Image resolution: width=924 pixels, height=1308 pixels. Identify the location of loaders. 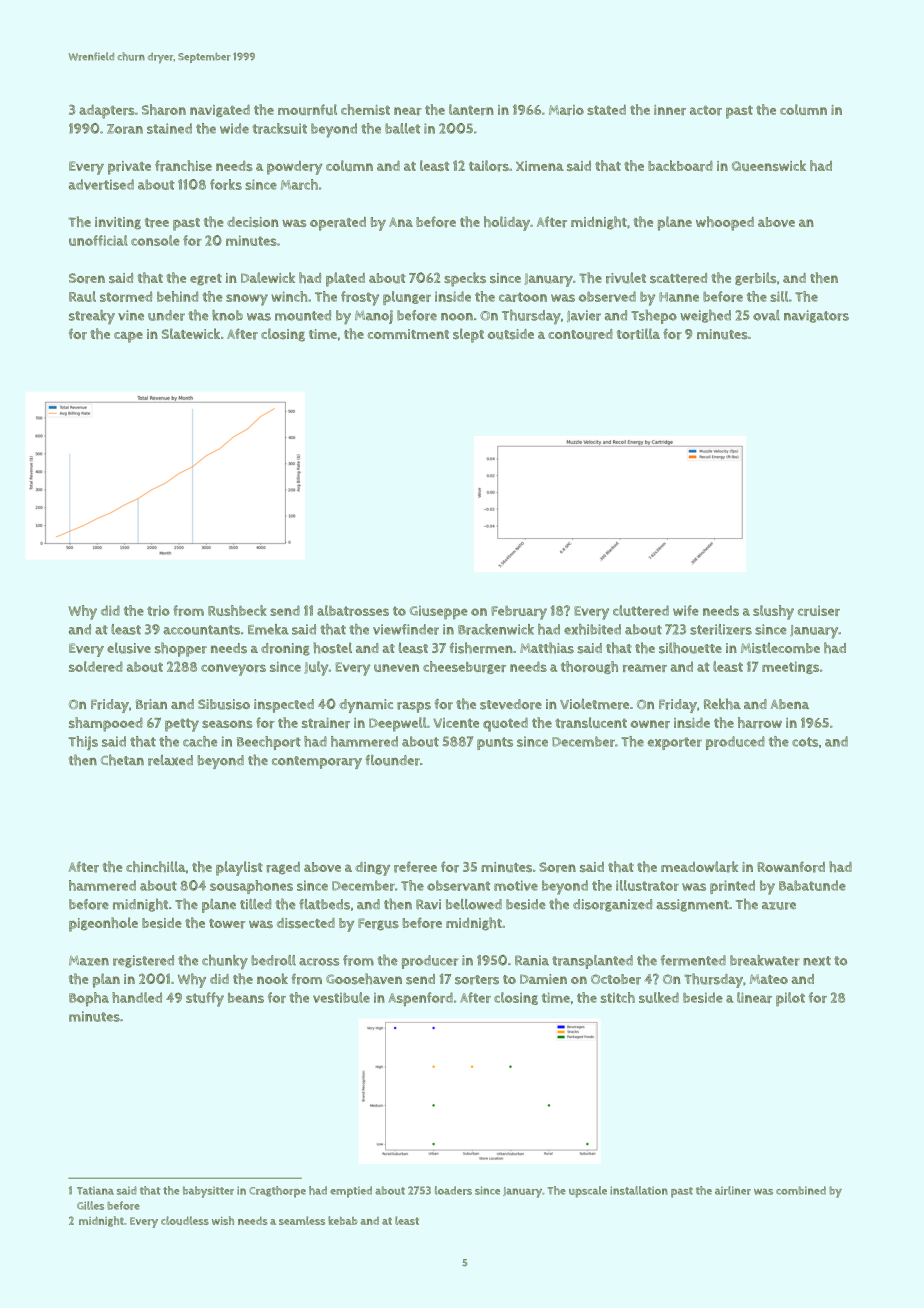
(453, 1190).
